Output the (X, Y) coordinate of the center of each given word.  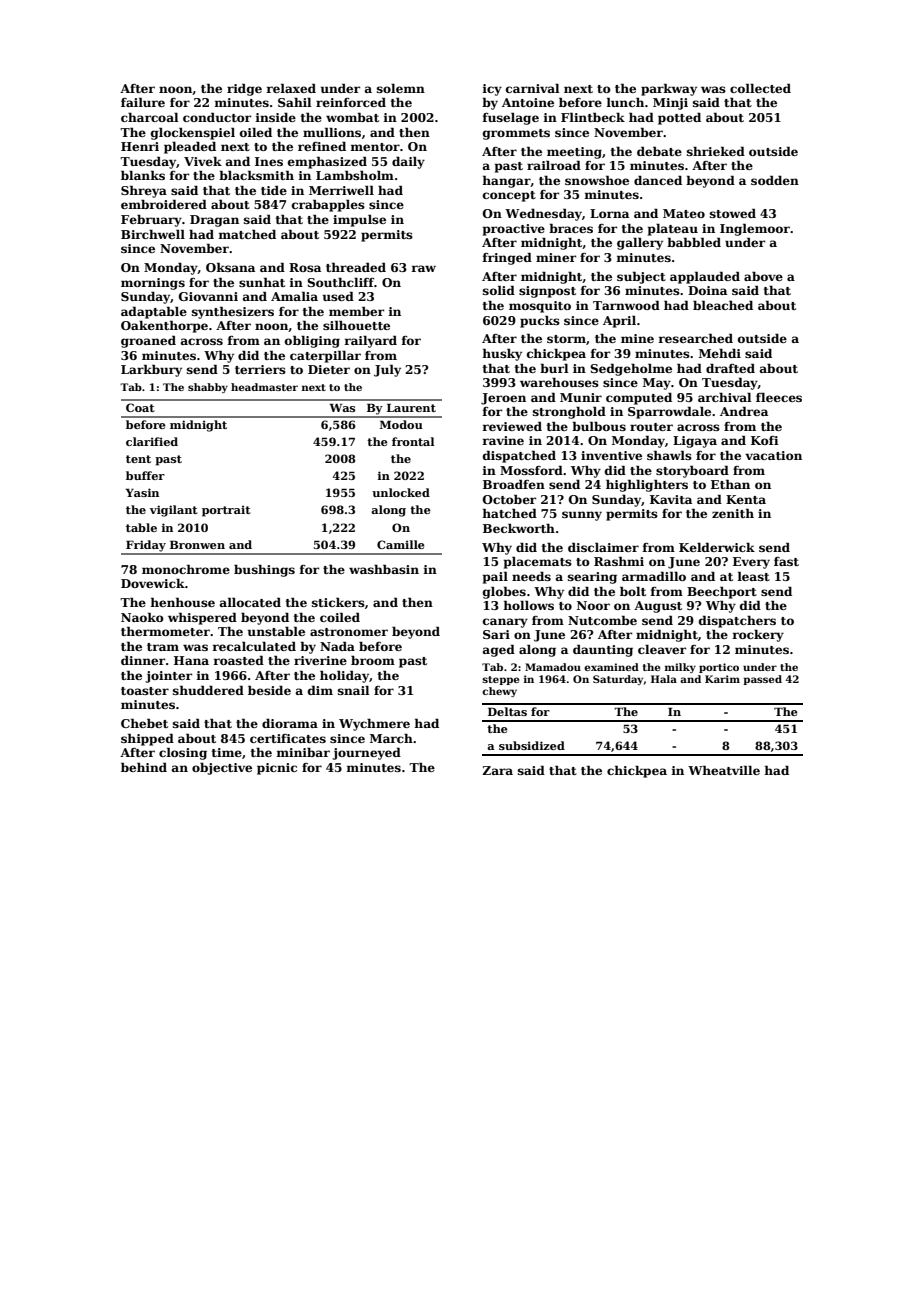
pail (495, 577)
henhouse (182, 602)
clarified (152, 441)
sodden (775, 180)
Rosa (305, 267)
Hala (664, 679)
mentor (375, 147)
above (763, 276)
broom (373, 660)
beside (269, 690)
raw (423, 268)
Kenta (746, 499)
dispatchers (737, 622)
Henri (140, 146)
